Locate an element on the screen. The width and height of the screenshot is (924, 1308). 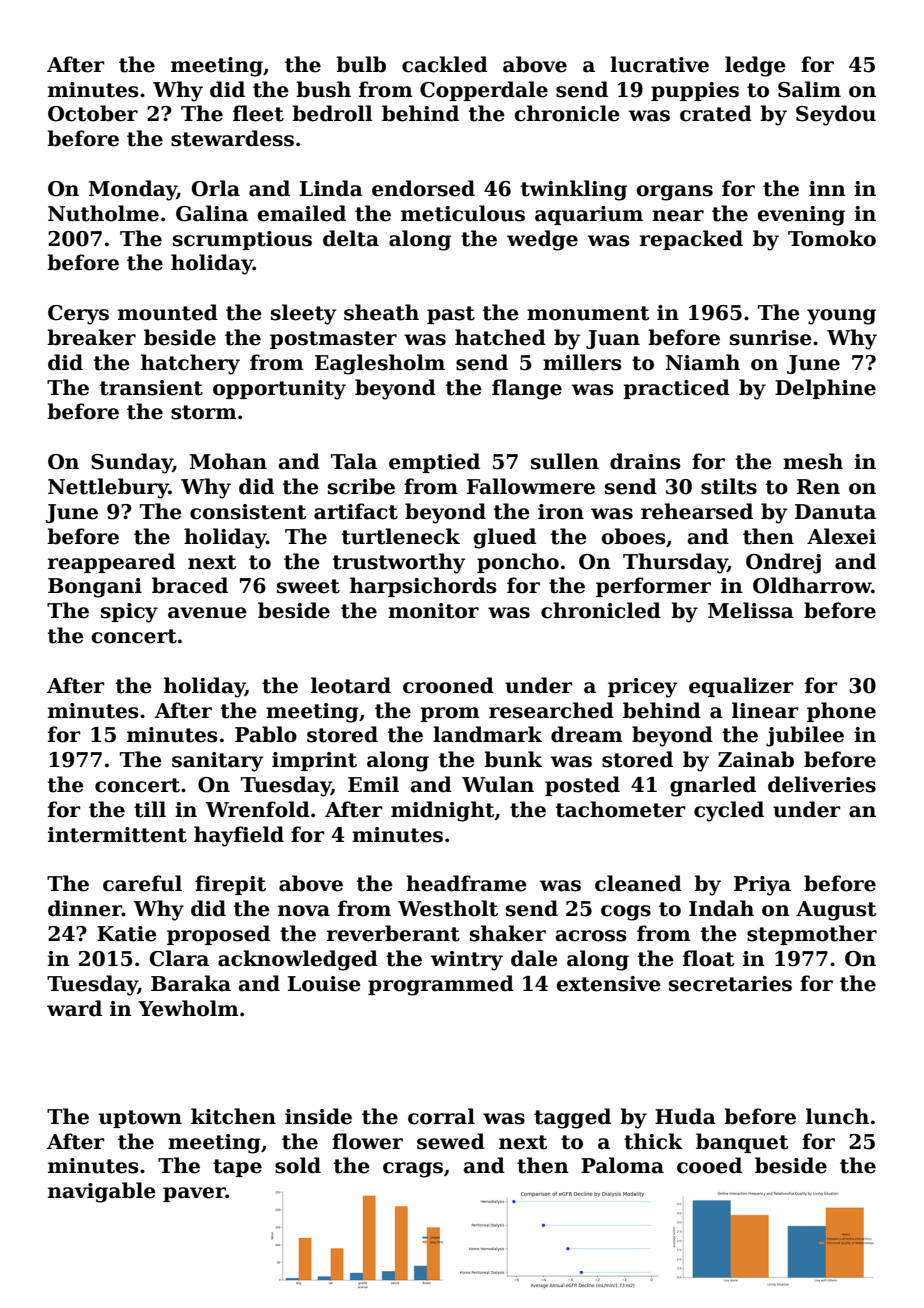
cooed is located at coordinates (709, 1165).
